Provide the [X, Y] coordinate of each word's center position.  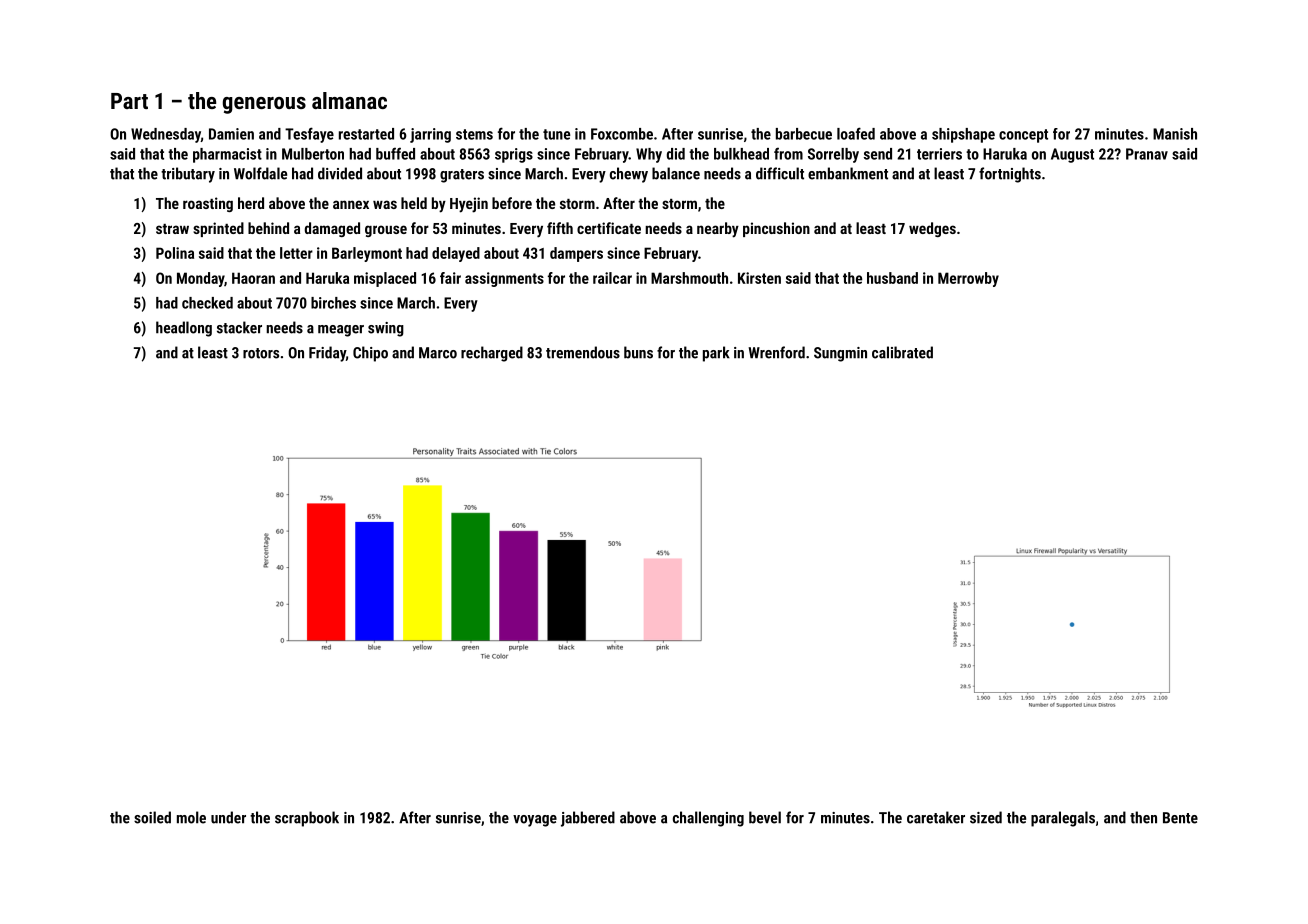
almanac [349, 100]
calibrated [902, 352]
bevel [765, 817]
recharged [492, 354]
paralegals [1063, 819]
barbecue [804, 134]
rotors [261, 353]
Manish [1175, 134]
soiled [152, 817]
